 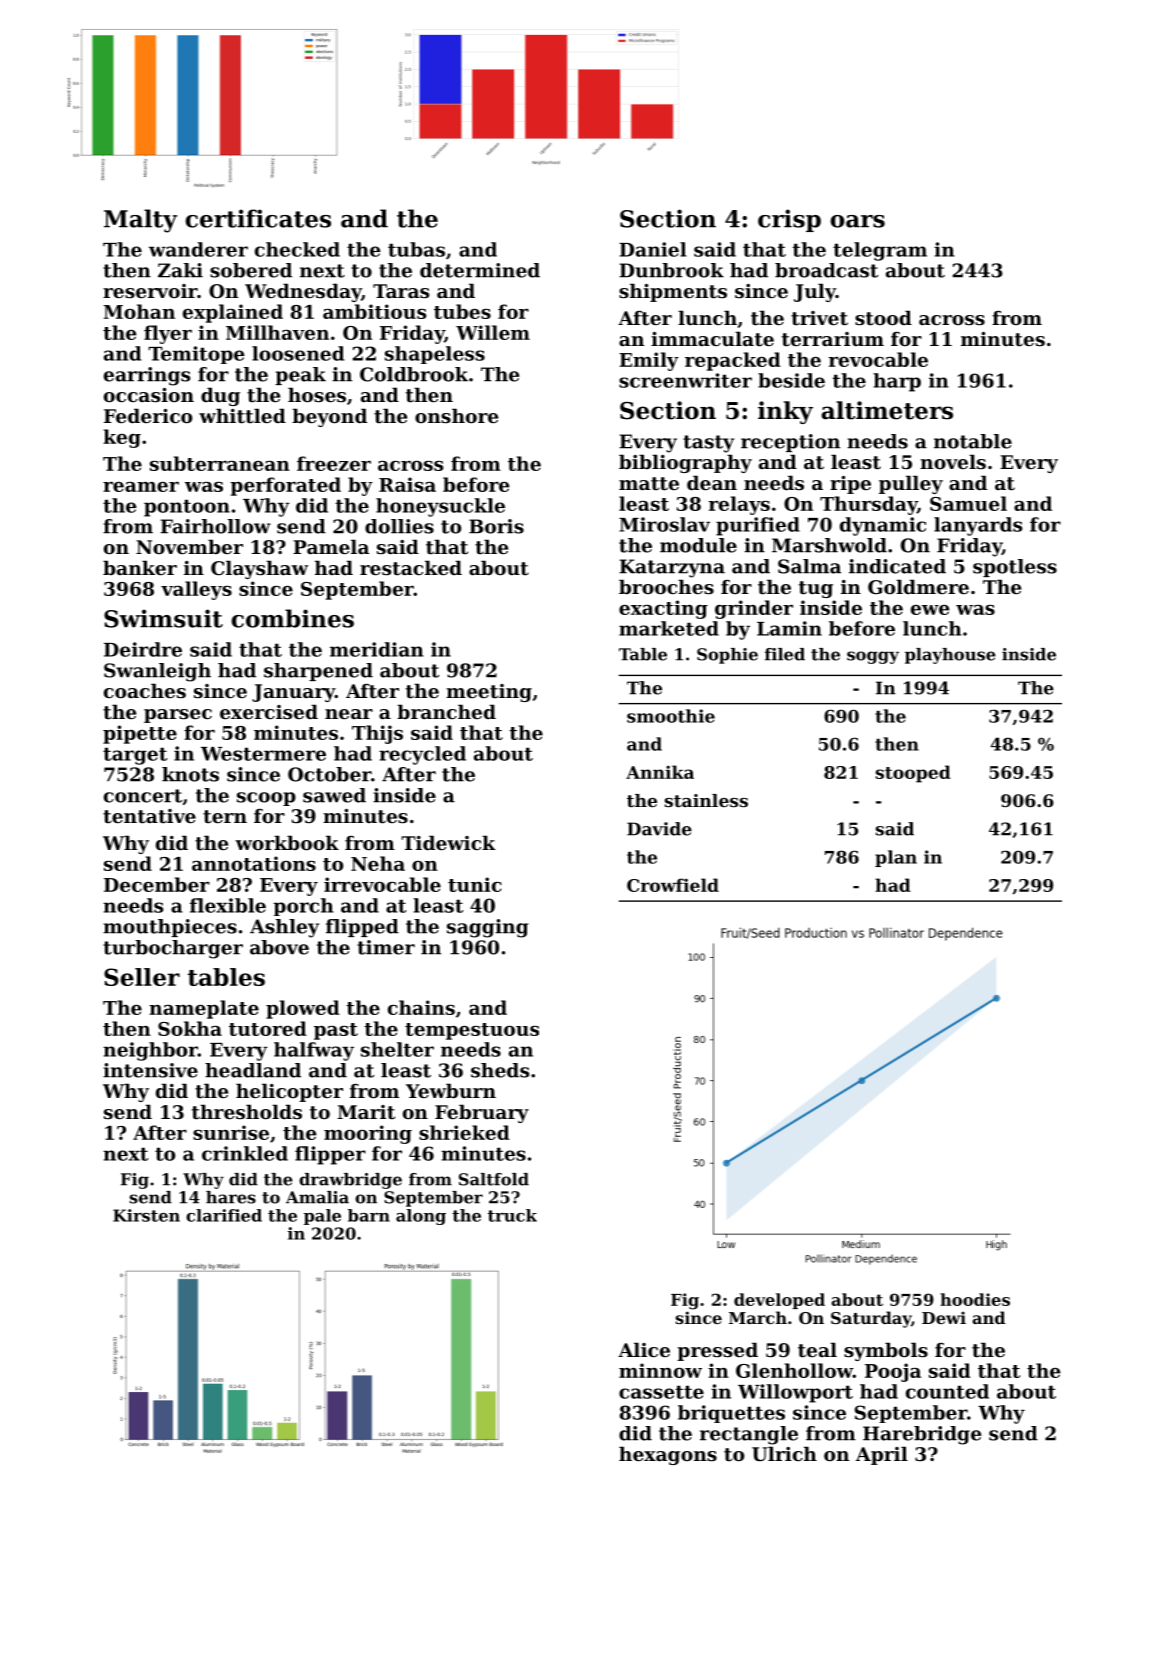 I want to click on oars, so click(x=857, y=221).
